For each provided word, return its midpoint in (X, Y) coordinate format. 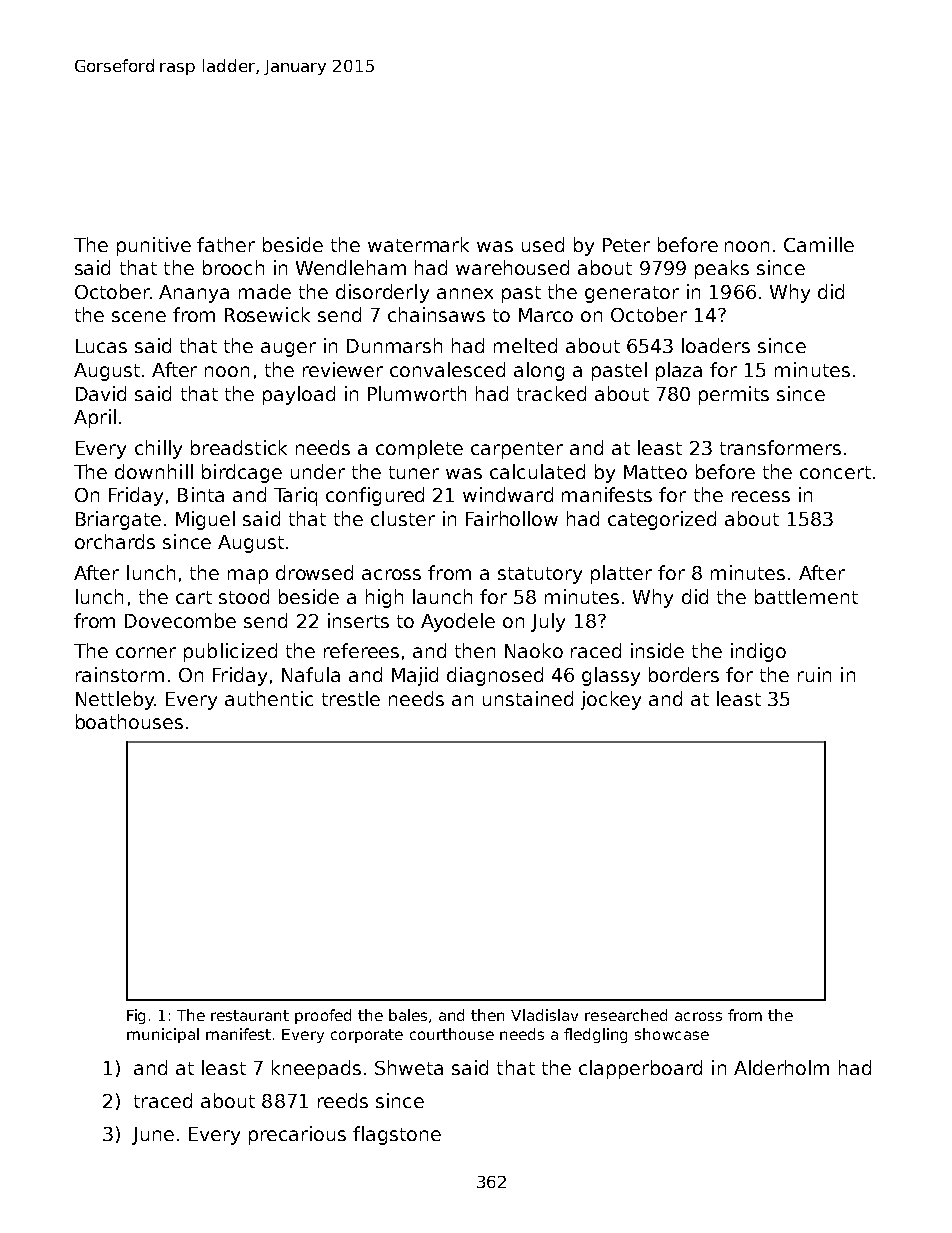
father (226, 244)
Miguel (205, 520)
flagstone (397, 1135)
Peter (626, 245)
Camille (819, 244)
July (548, 622)
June (153, 1136)
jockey (611, 700)
